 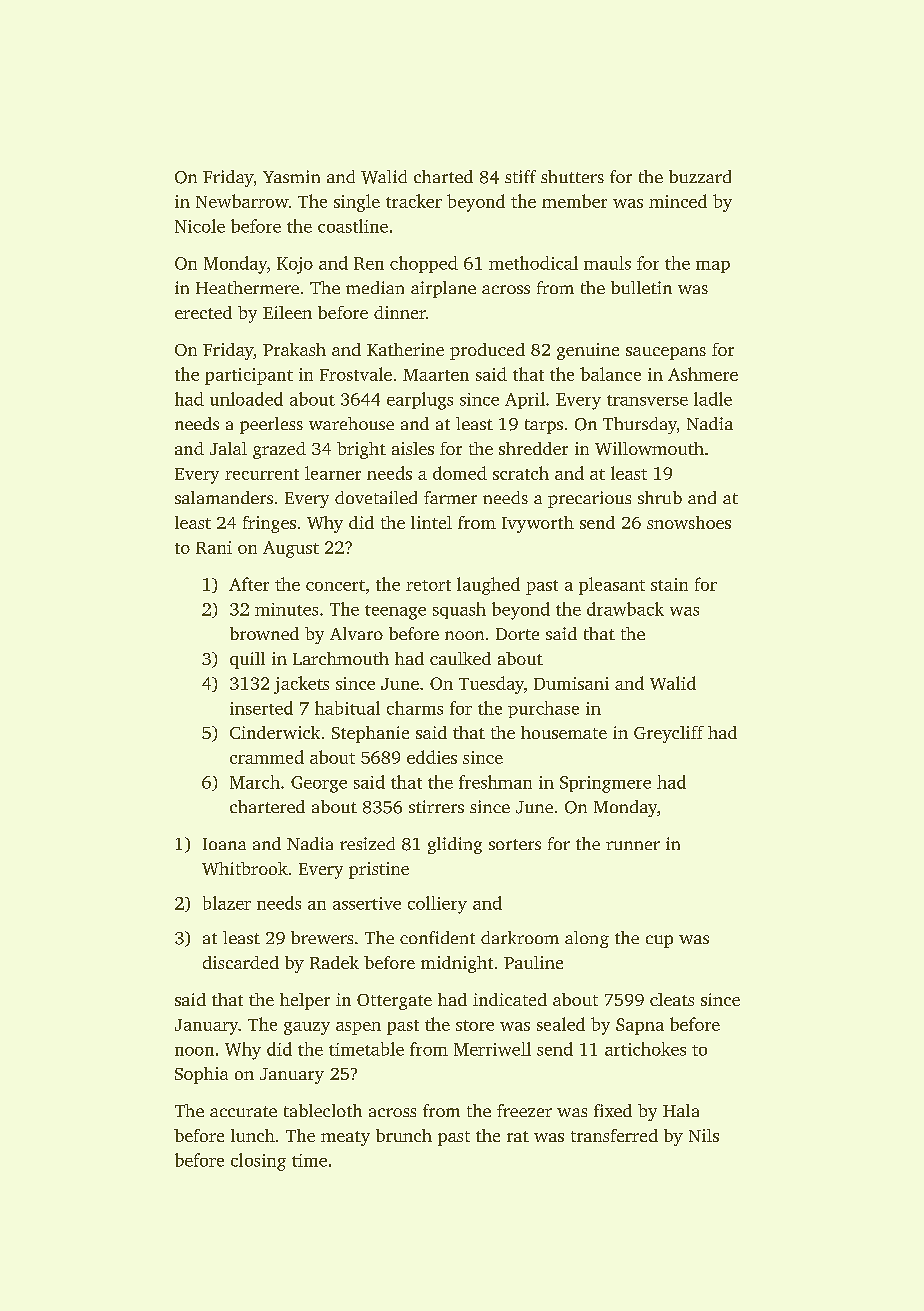 I want to click on drawback, so click(x=625, y=609).
